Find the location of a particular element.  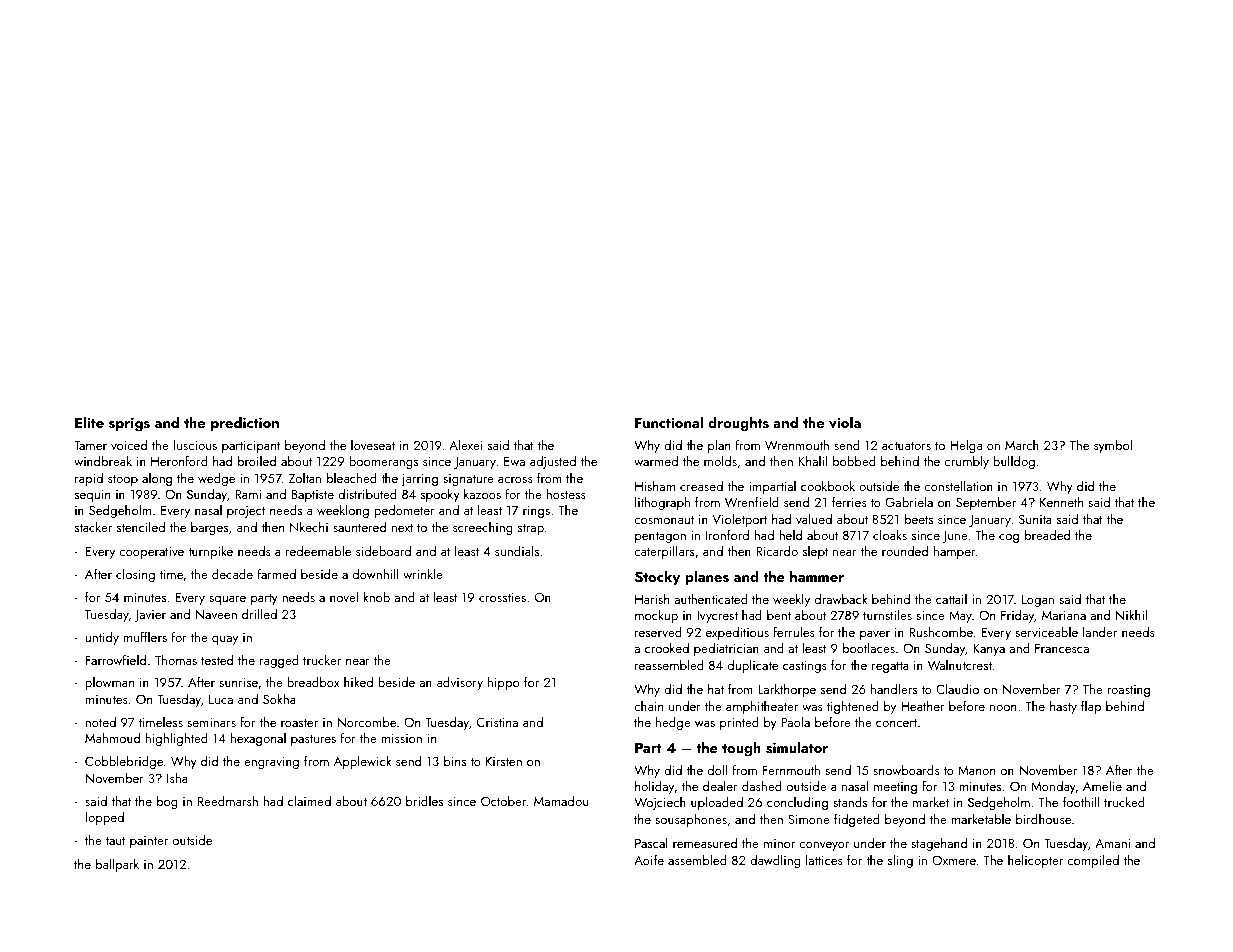

downhill is located at coordinates (376, 573).
